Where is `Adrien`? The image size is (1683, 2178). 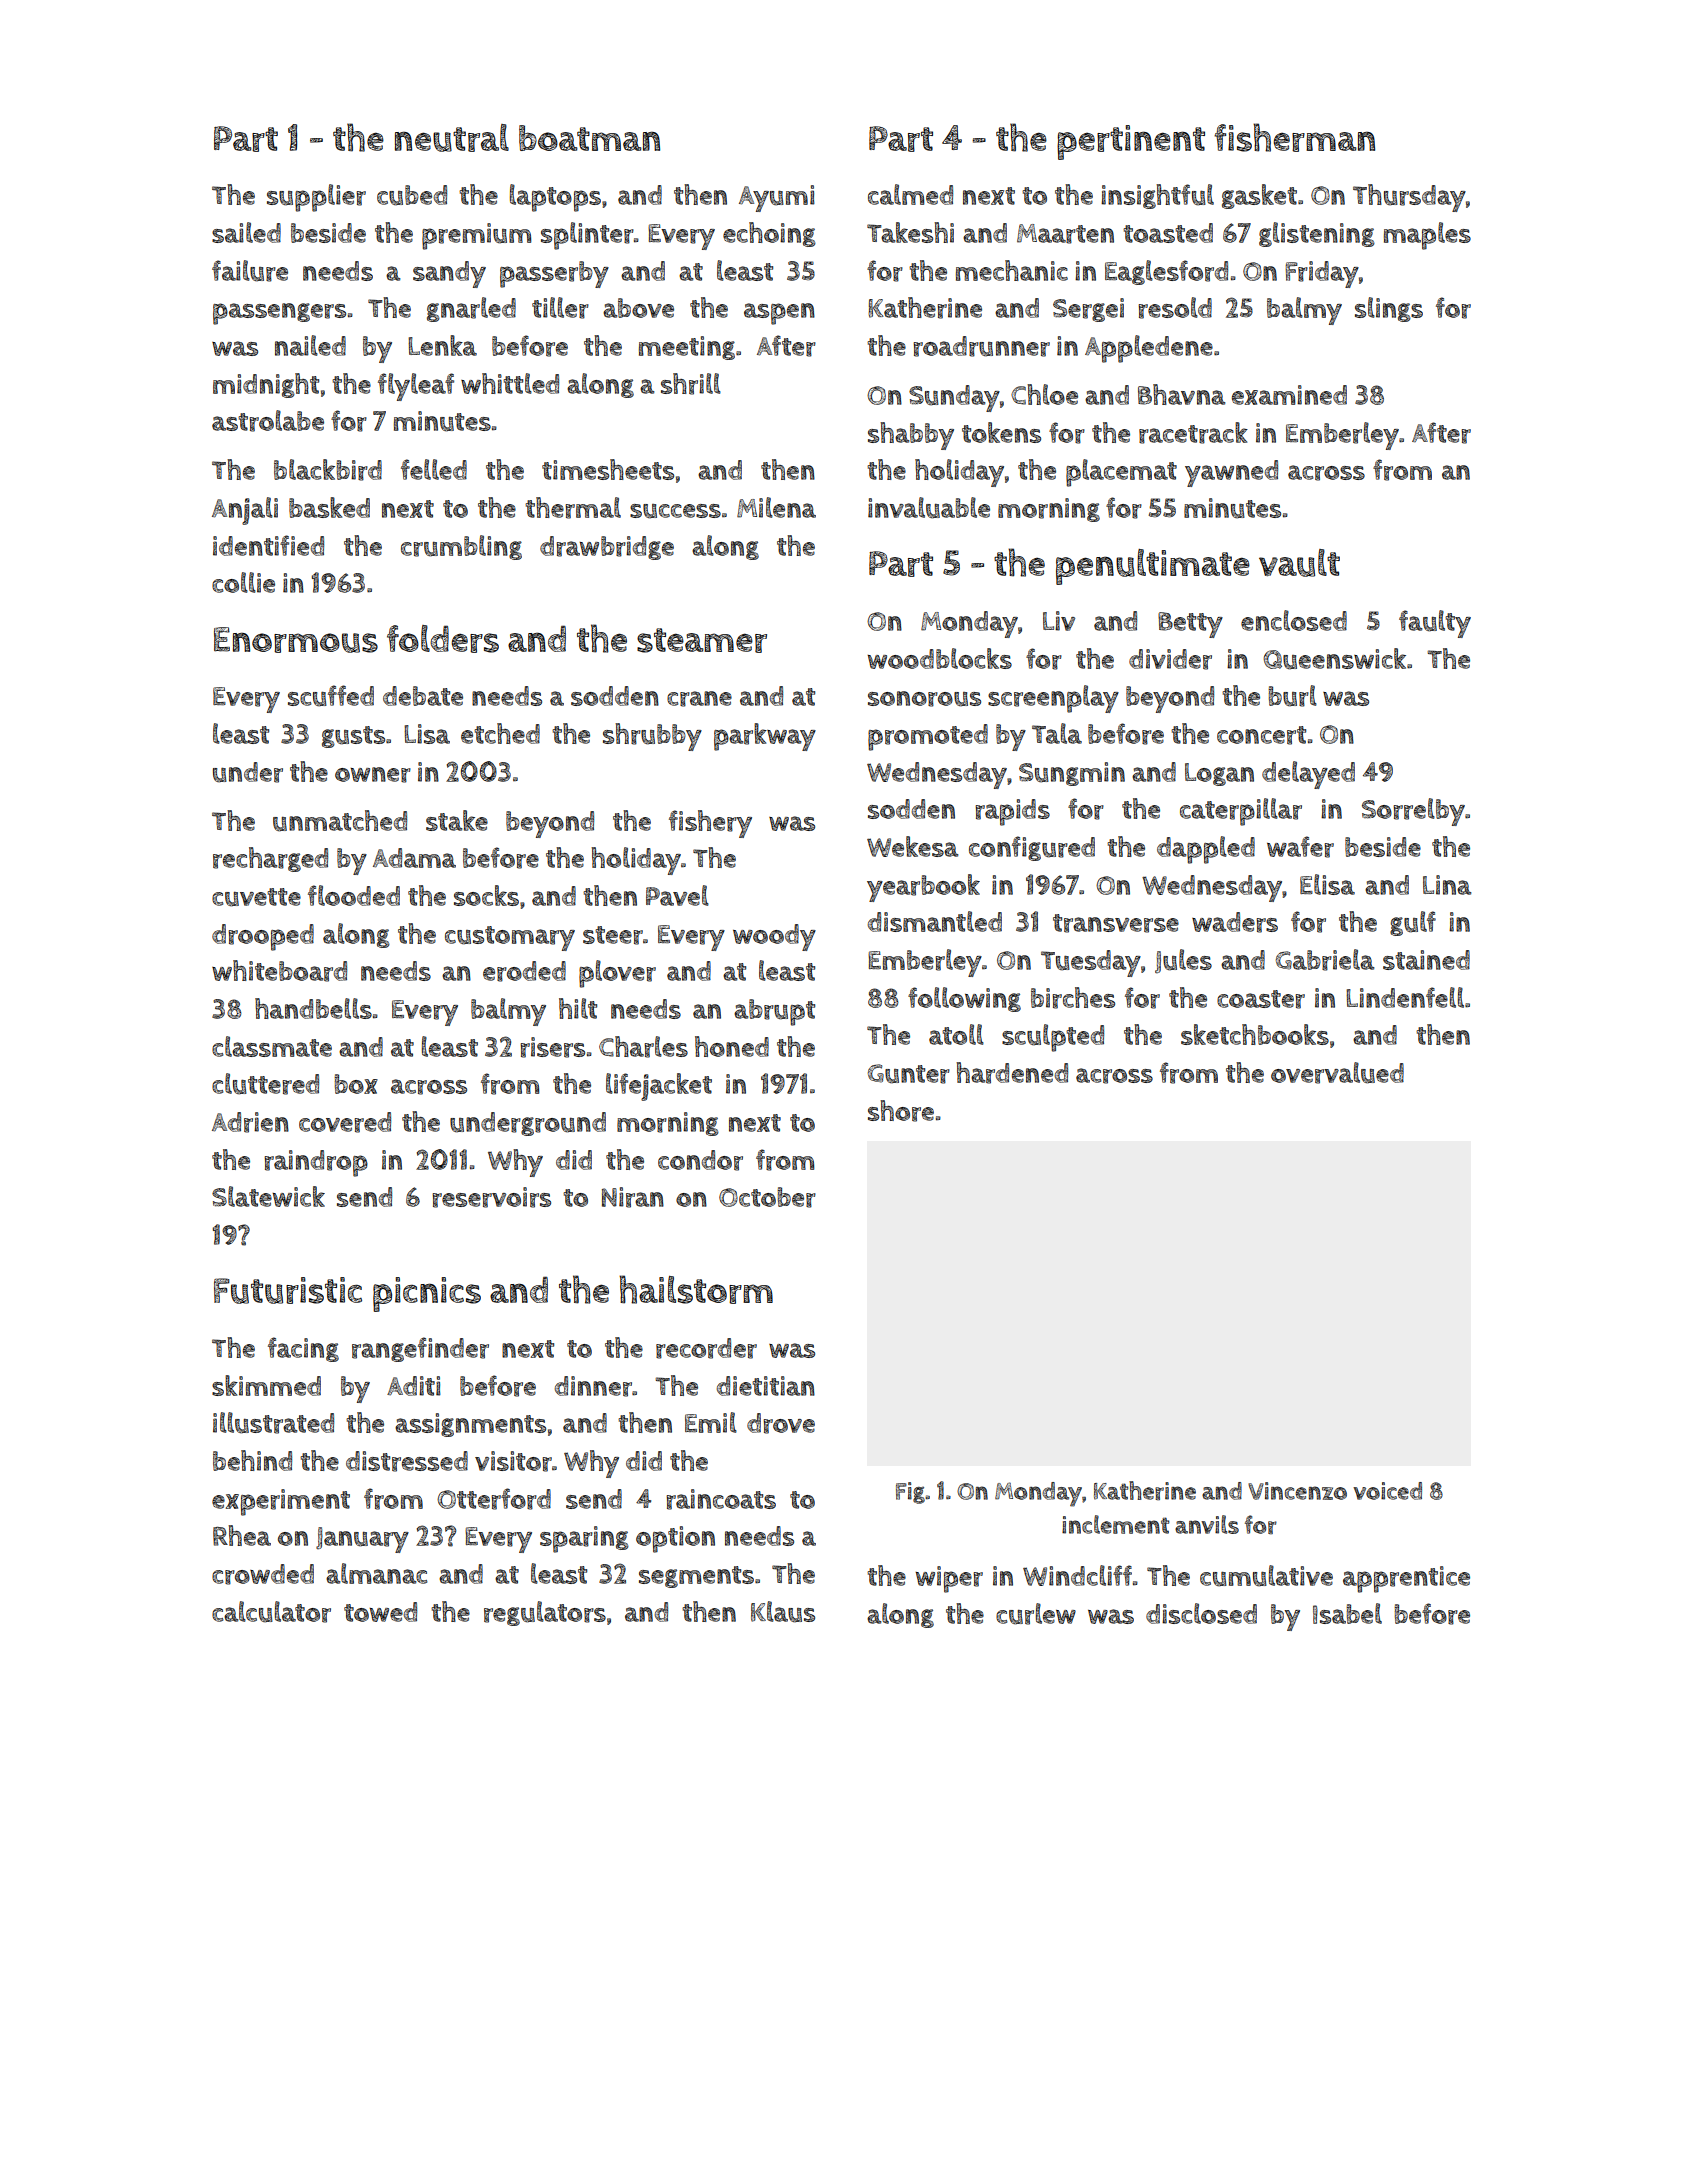
Adrien is located at coordinates (250, 1122).
